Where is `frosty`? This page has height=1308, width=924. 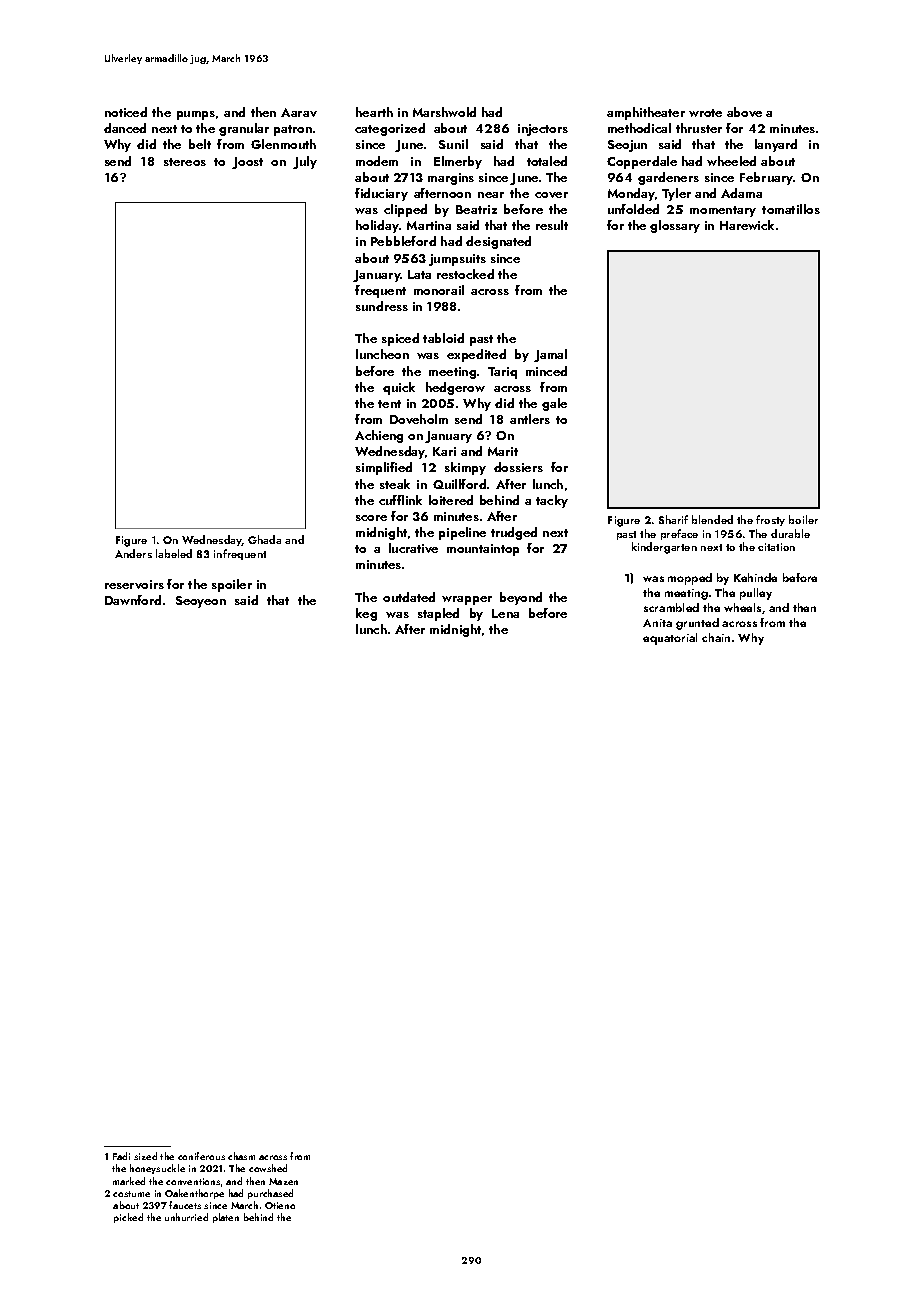 frosty is located at coordinates (770, 520).
